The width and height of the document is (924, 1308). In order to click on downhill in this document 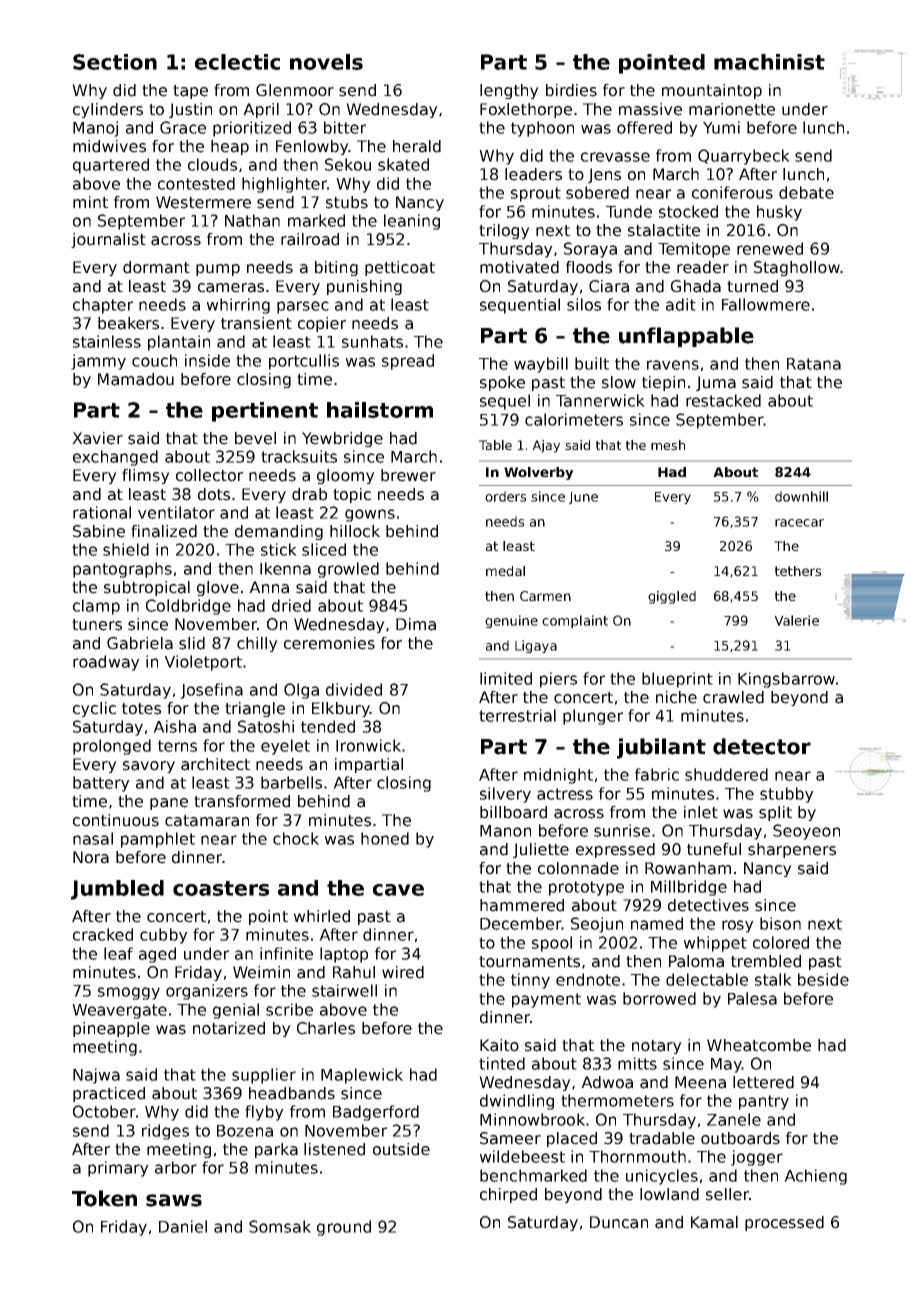, I will do `click(801, 496)`.
